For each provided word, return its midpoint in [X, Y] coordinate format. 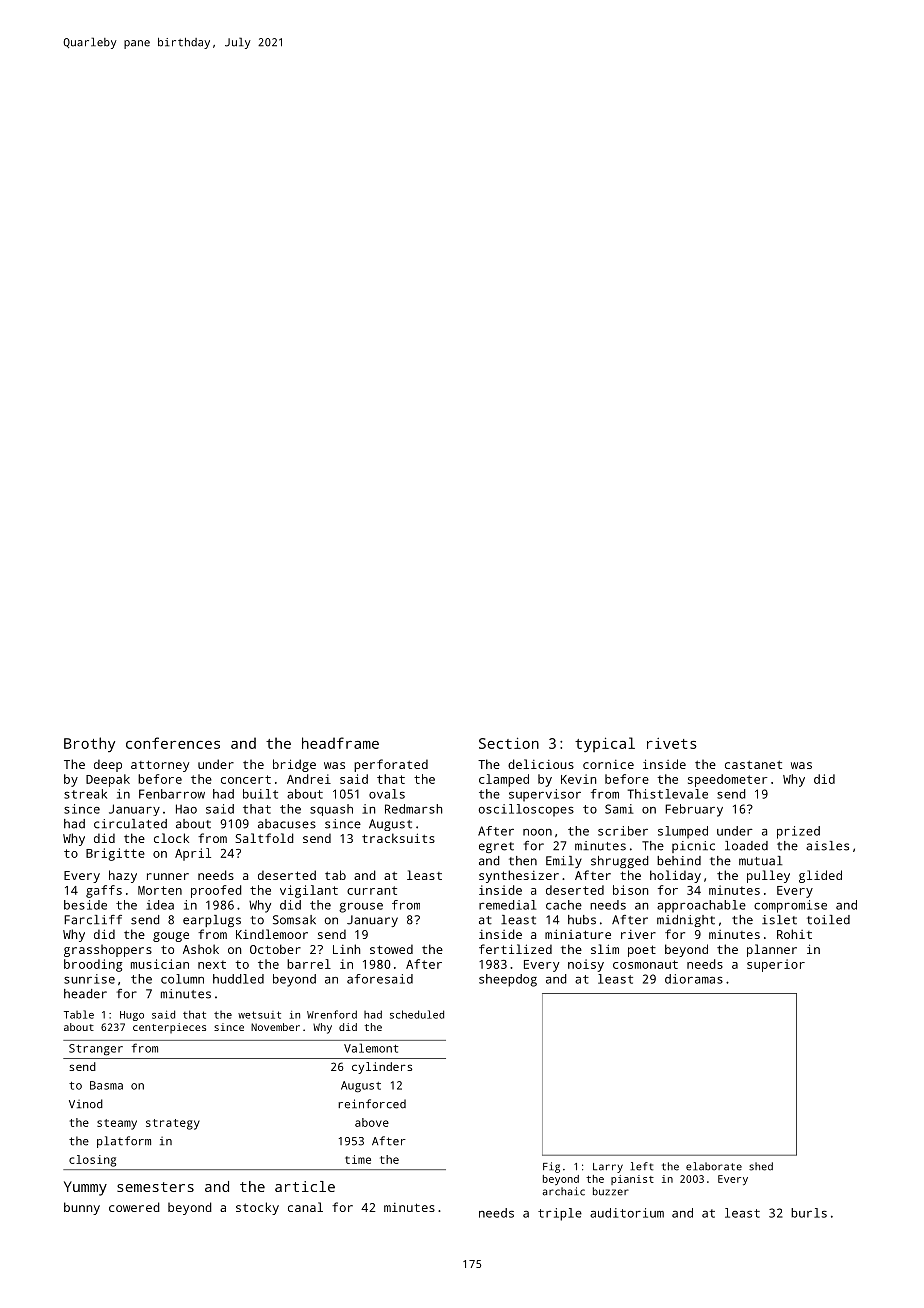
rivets [672, 743]
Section [509, 743]
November [275, 1027]
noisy [586, 965]
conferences [173, 743]
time [358, 1159]
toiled [828, 920]
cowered [134, 1207]
